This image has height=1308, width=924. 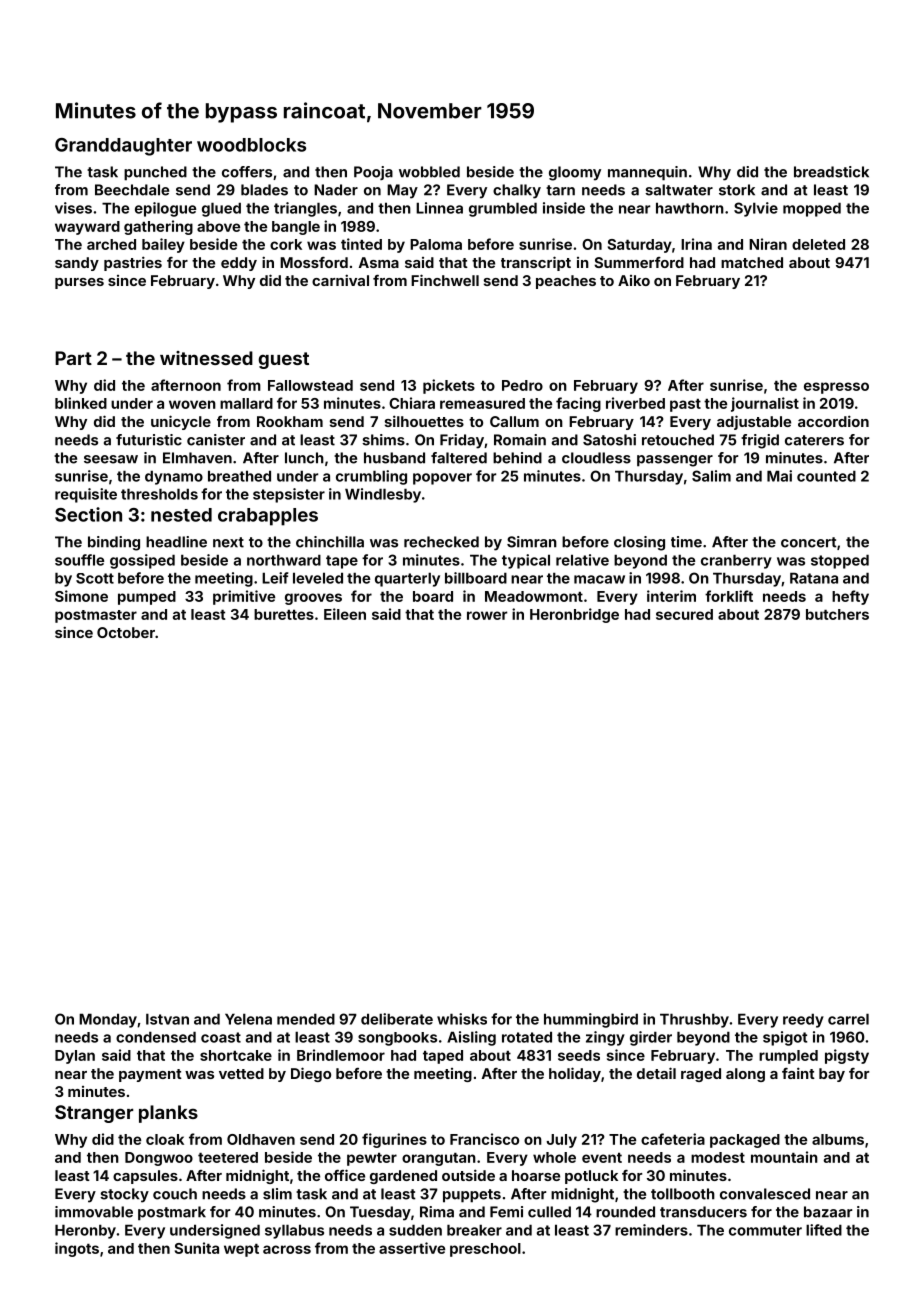 What do you see at coordinates (241, 1250) in the image?
I see `wept` at bounding box center [241, 1250].
